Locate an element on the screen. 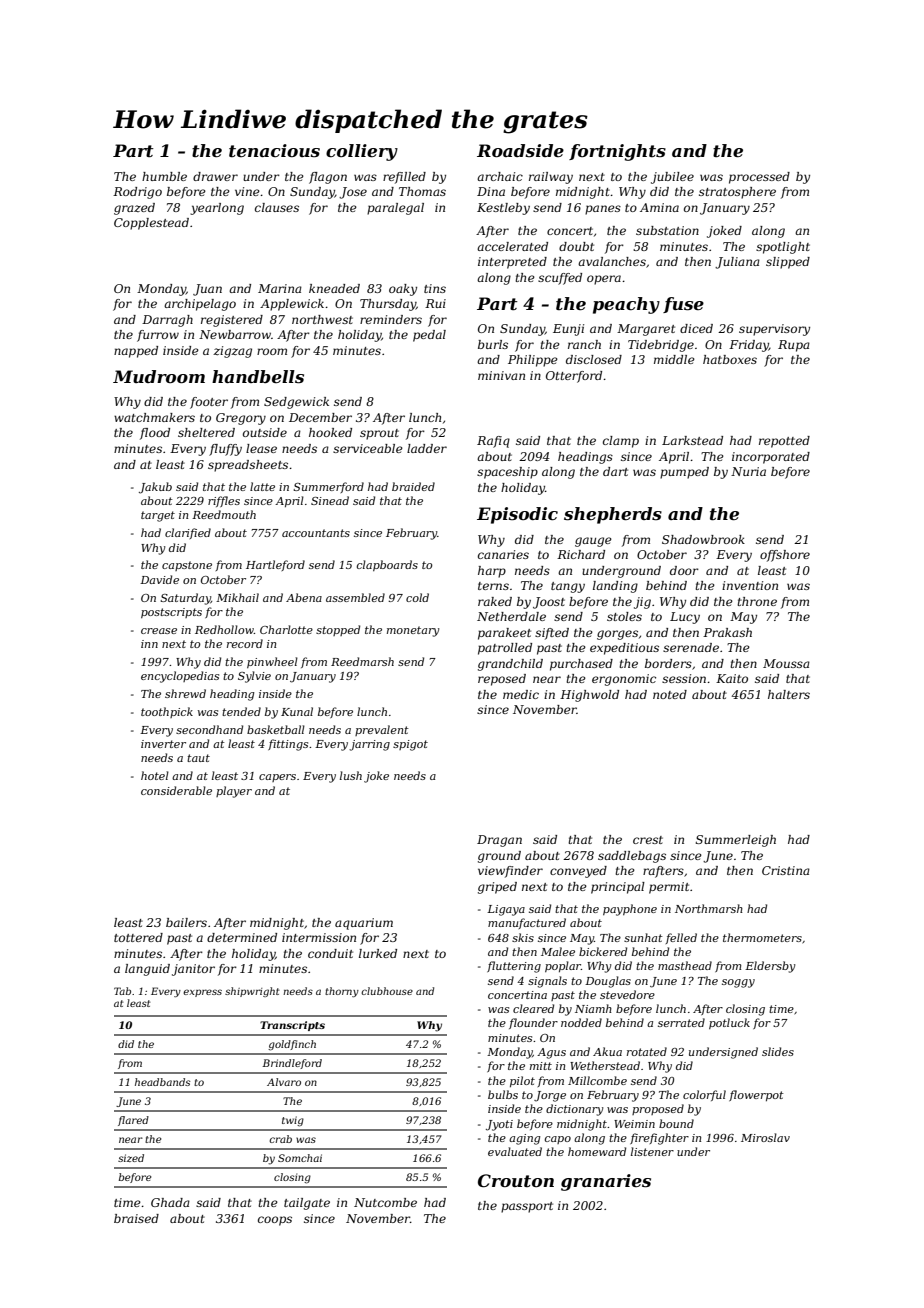  languid is located at coordinates (147, 970).
